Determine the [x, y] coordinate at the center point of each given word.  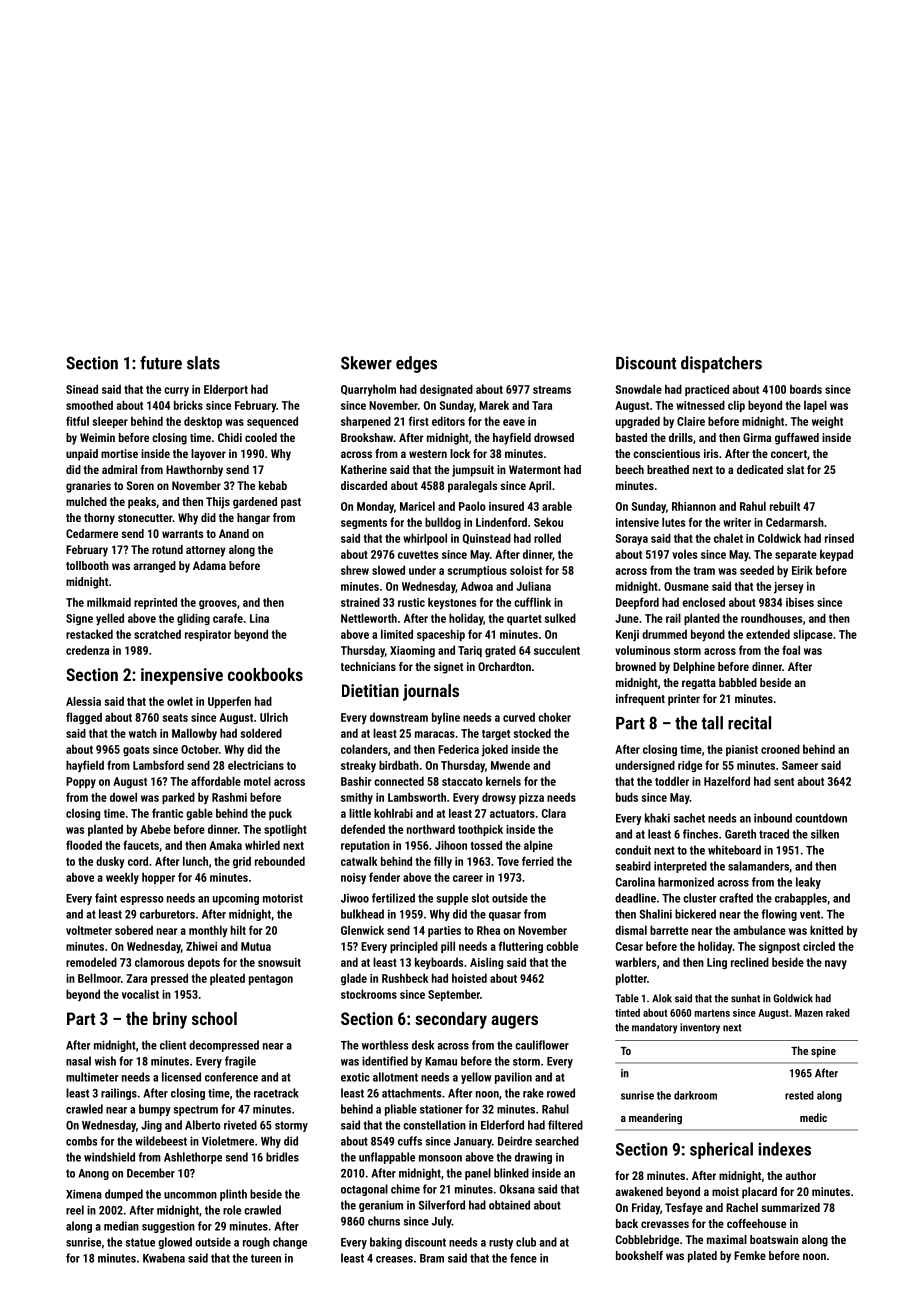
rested [799, 1095]
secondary [451, 1020]
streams [552, 390]
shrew [355, 570]
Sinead [82, 389]
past [291, 503]
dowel [123, 797]
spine [823, 1052]
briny [170, 1020]
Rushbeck [405, 978]
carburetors [167, 914]
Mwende [510, 765]
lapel [815, 406]
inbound [773, 818]
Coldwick [779, 538]
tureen [266, 1258]
